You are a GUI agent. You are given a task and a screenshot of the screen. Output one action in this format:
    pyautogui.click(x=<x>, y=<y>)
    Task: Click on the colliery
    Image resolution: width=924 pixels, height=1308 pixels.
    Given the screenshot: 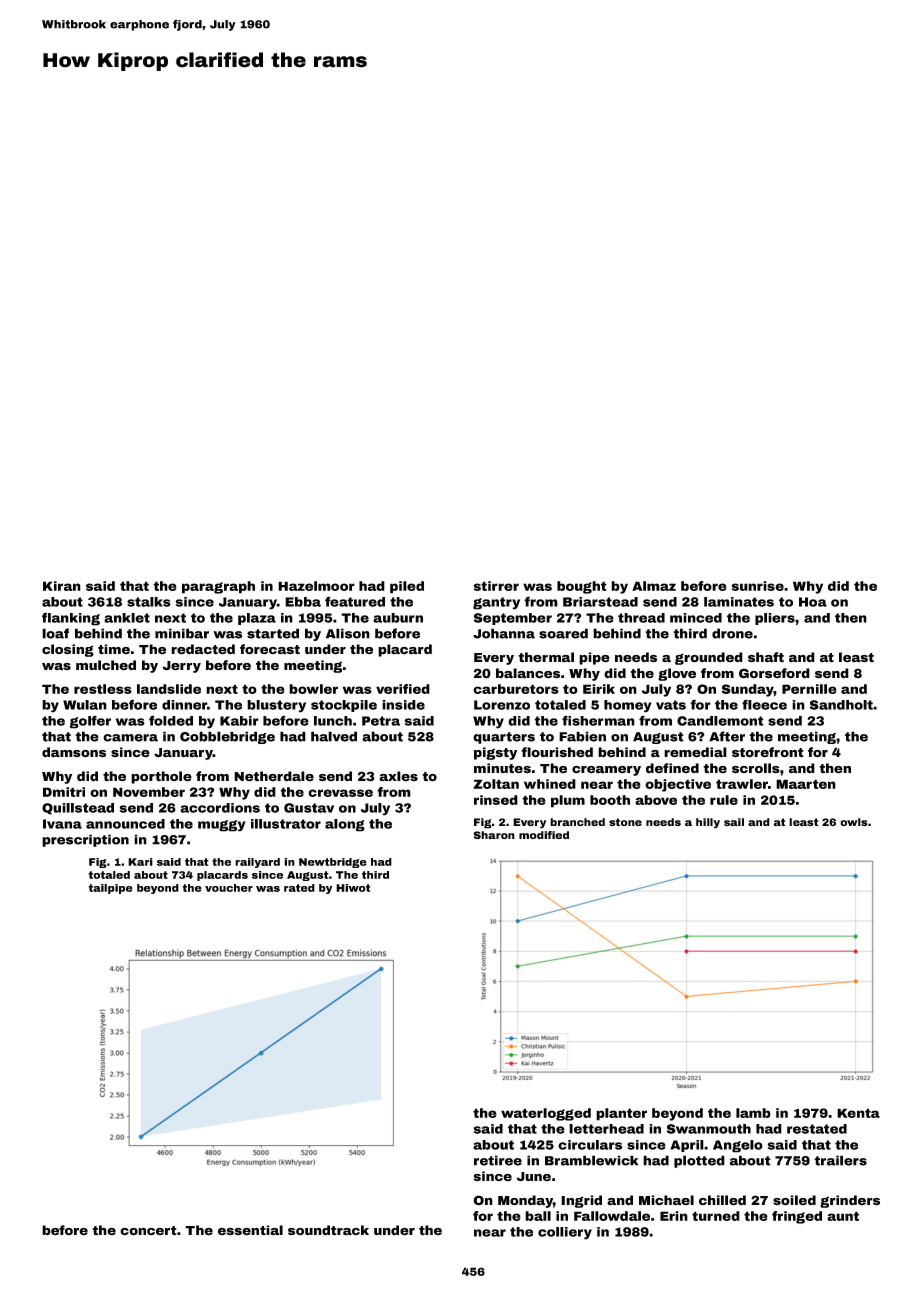 What is the action you would take?
    pyautogui.click(x=565, y=1233)
